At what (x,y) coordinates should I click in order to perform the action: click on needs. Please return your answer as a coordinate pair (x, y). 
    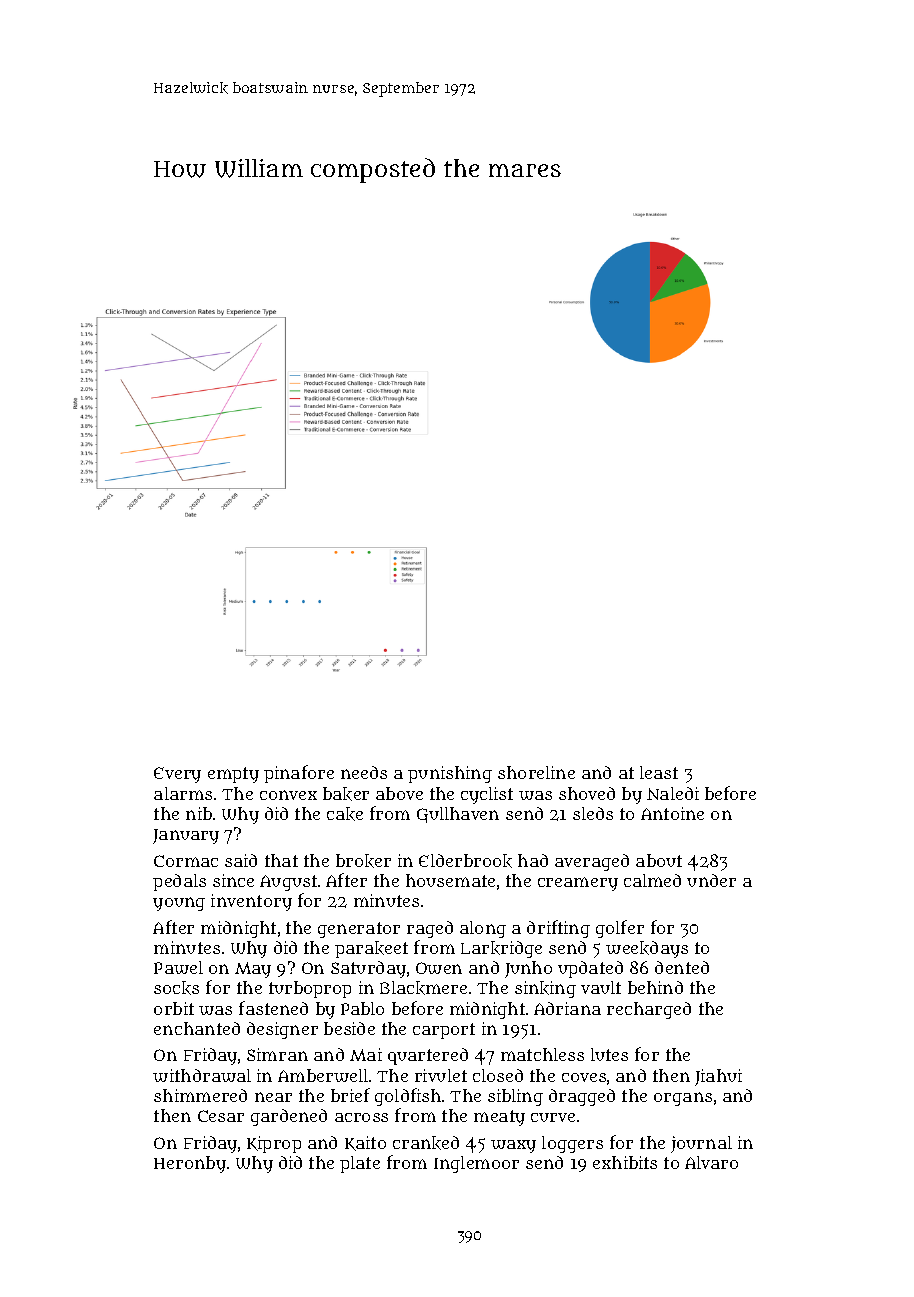
    Looking at the image, I should click on (364, 772).
